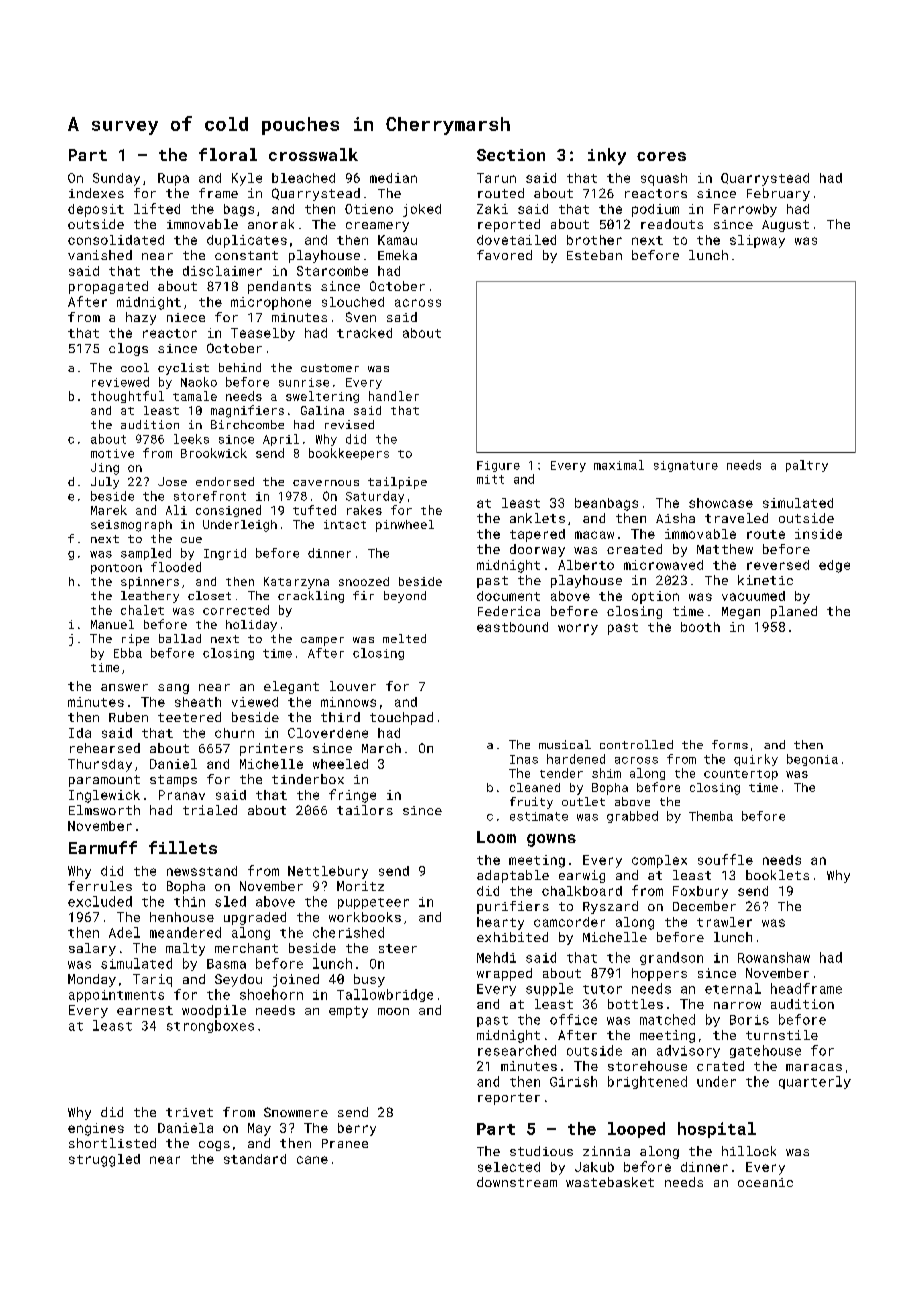 This document has width=924, height=1308. What do you see at coordinates (635, 1004) in the document?
I see `bottles` at bounding box center [635, 1004].
